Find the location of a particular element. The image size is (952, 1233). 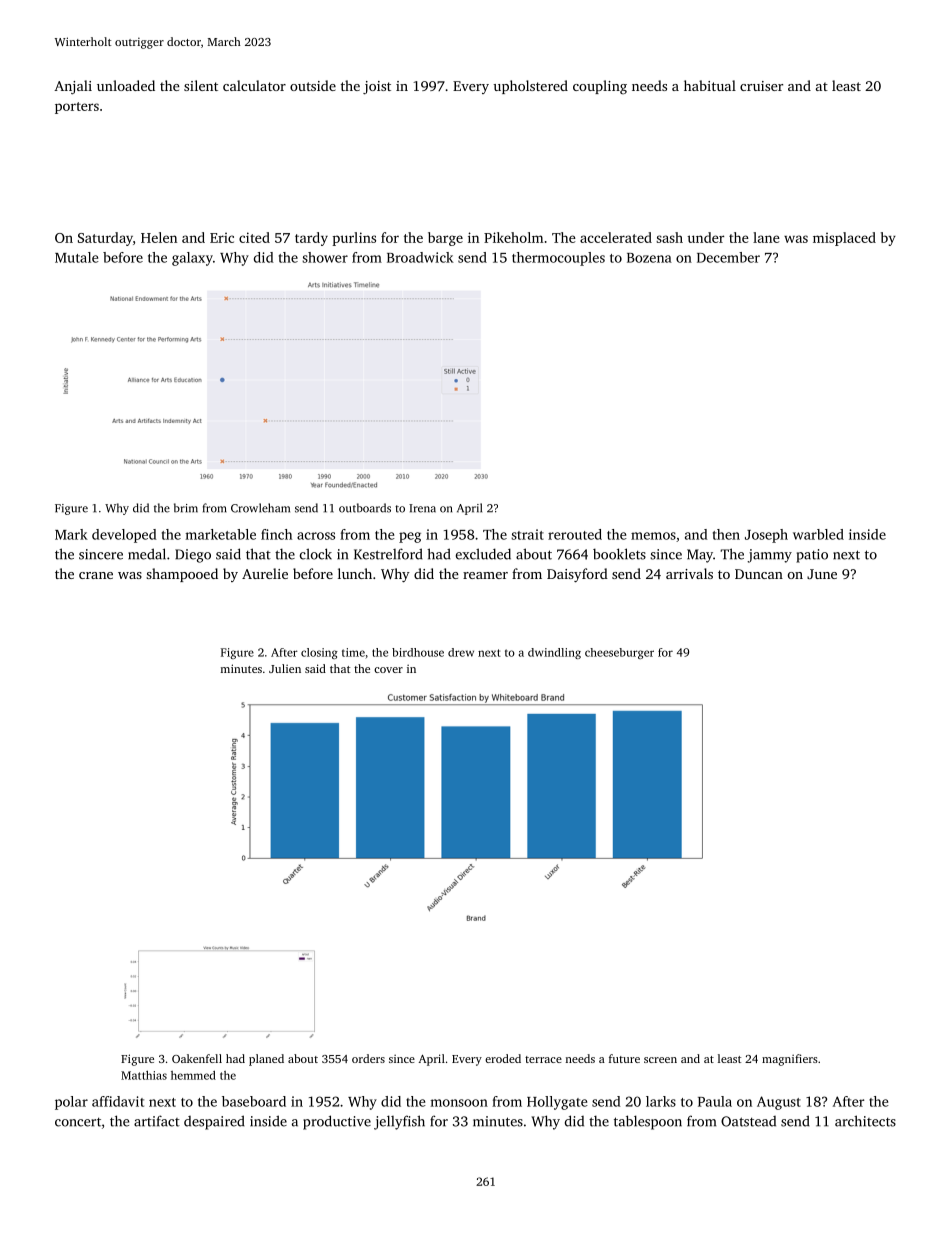

galaxy is located at coordinates (192, 259).
